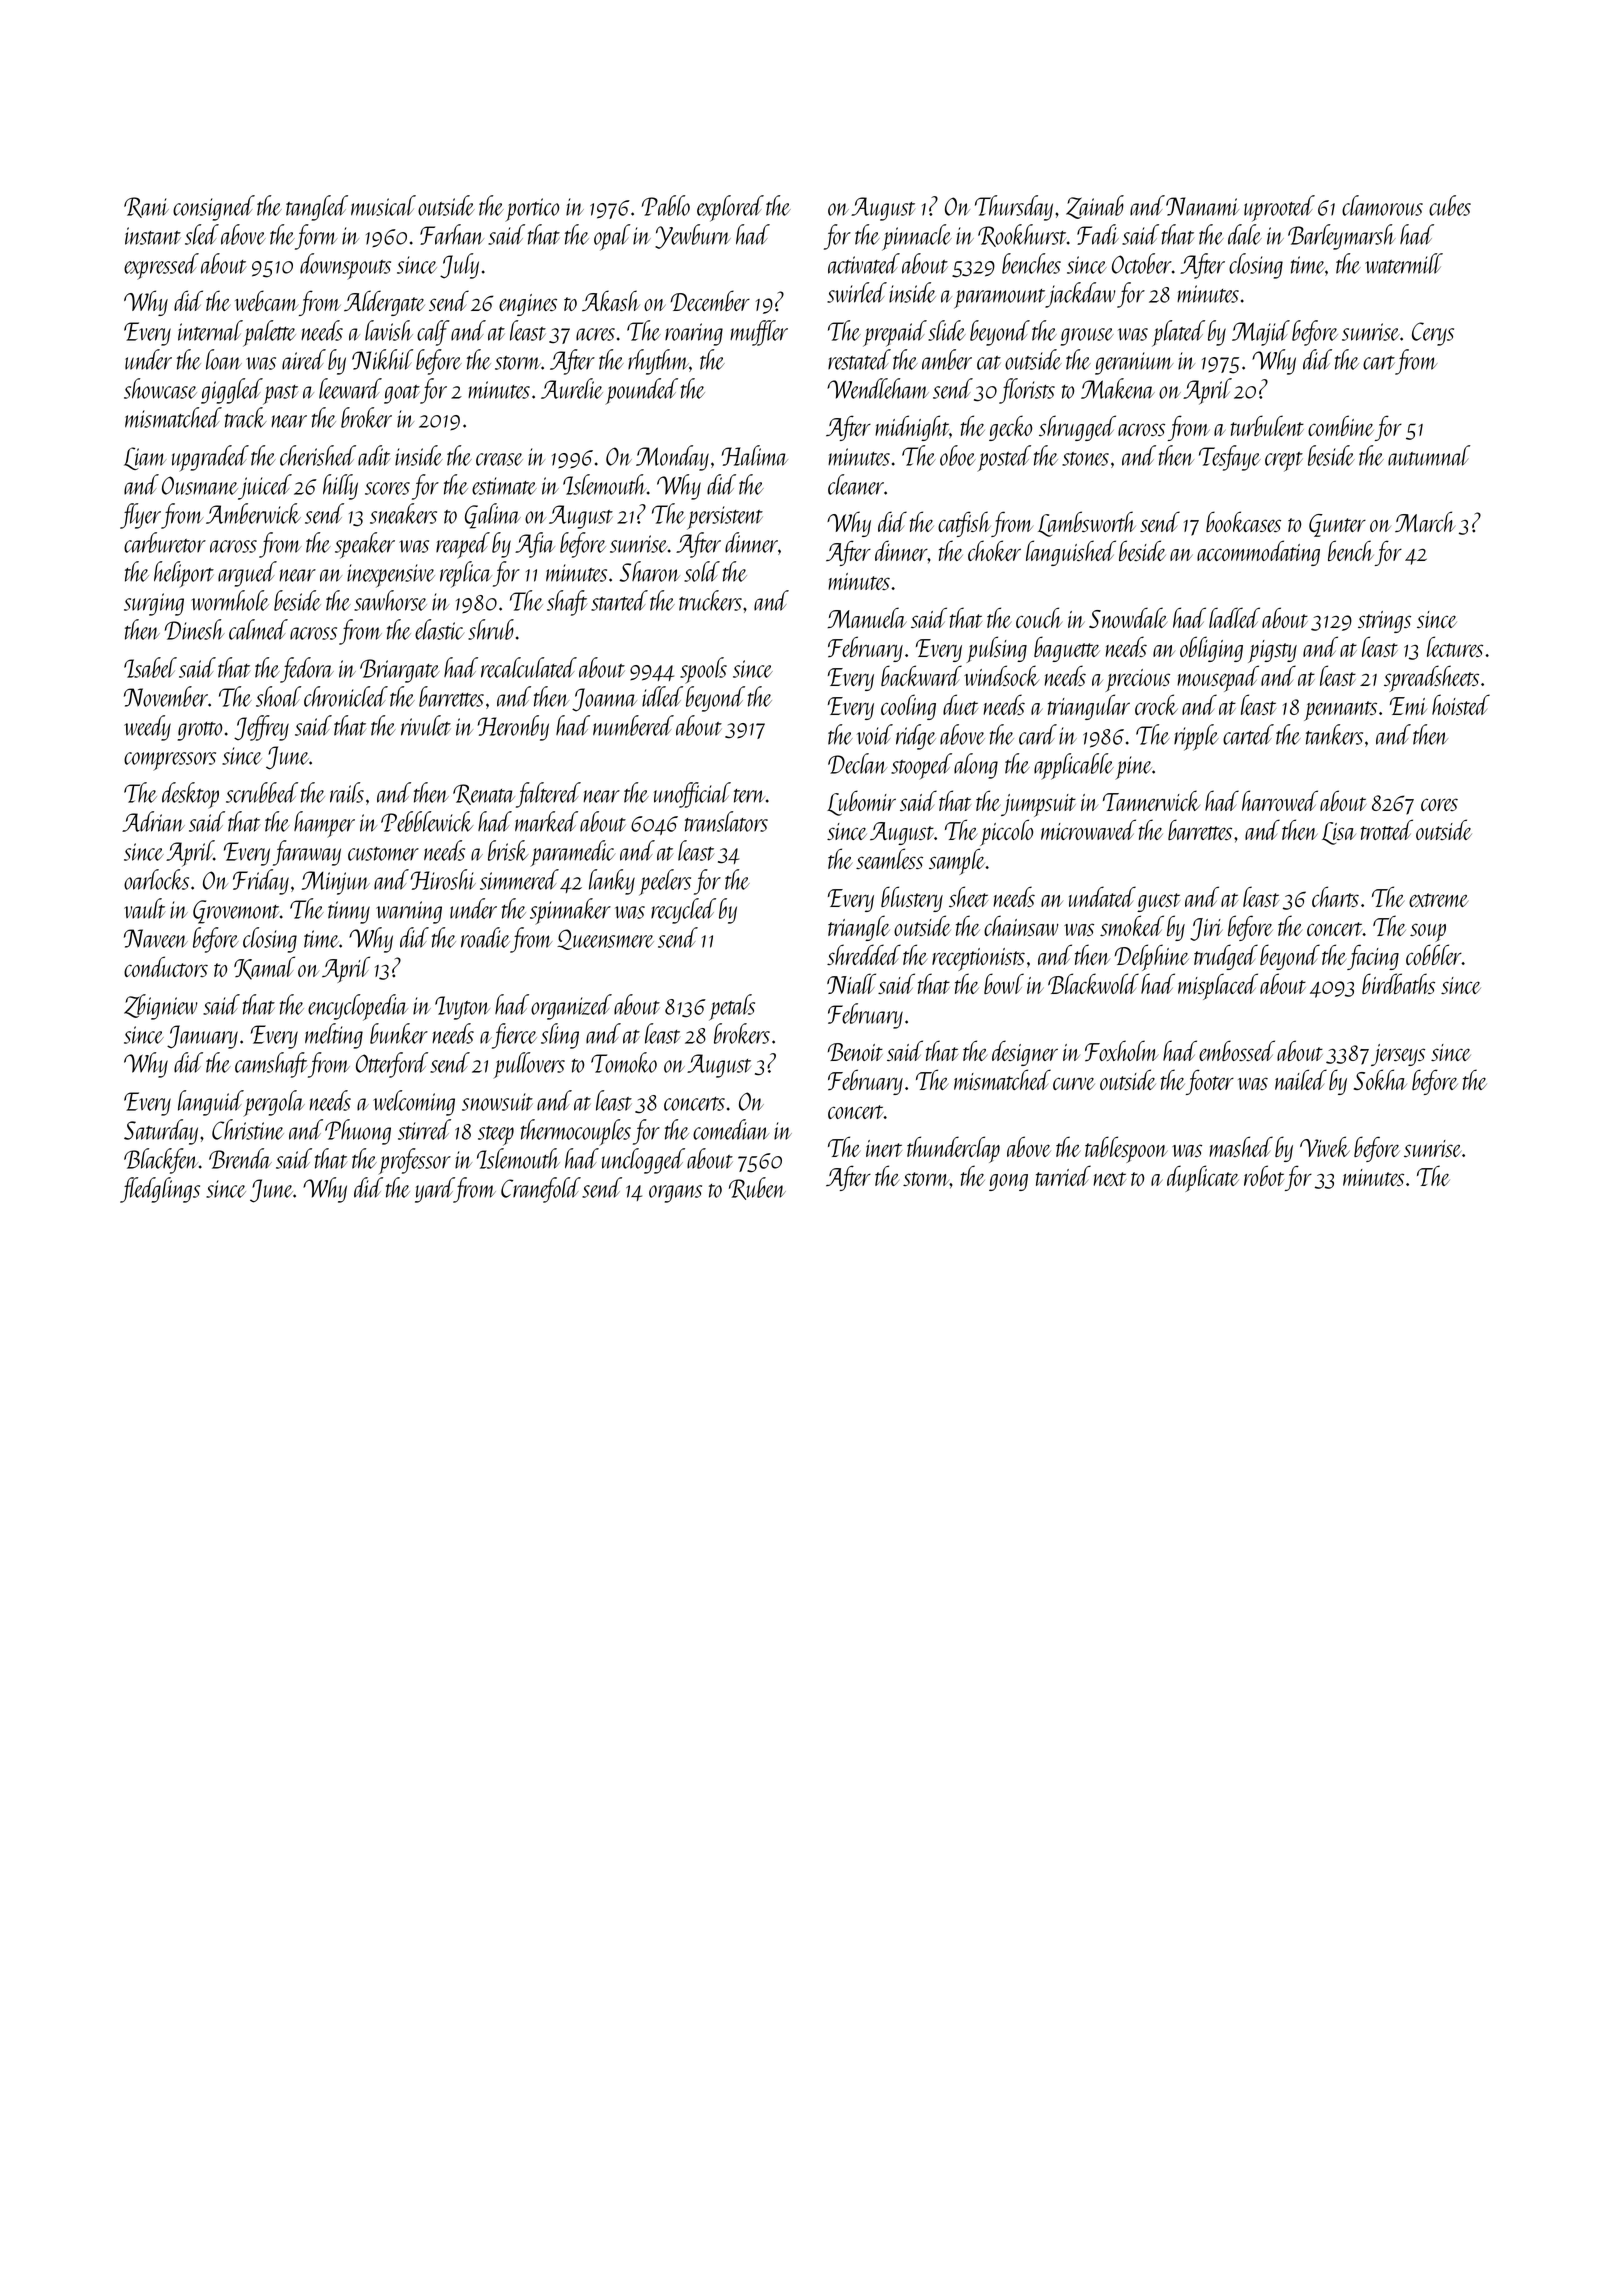  I want to click on surging, so click(154, 604).
